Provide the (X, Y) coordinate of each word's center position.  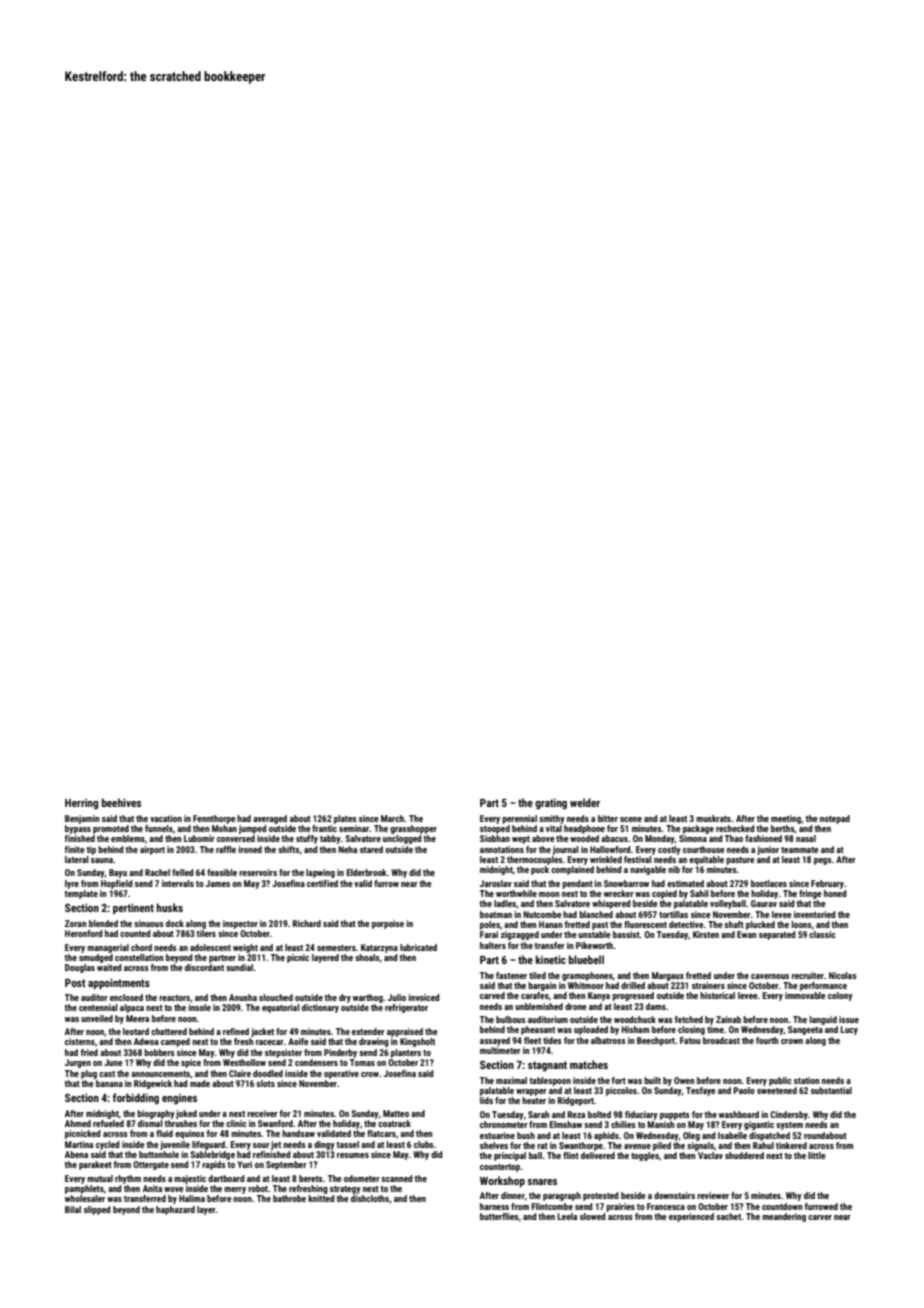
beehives (121, 802)
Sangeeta (805, 1030)
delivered (598, 1155)
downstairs (674, 1195)
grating (551, 804)
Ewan (746, 934)
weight (245, 948)
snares (542, 1182)
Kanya (599, 996)
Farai (489, 934)
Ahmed (78, 1123)
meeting (786, 819)
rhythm (128, 1179)
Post (75, 983)
